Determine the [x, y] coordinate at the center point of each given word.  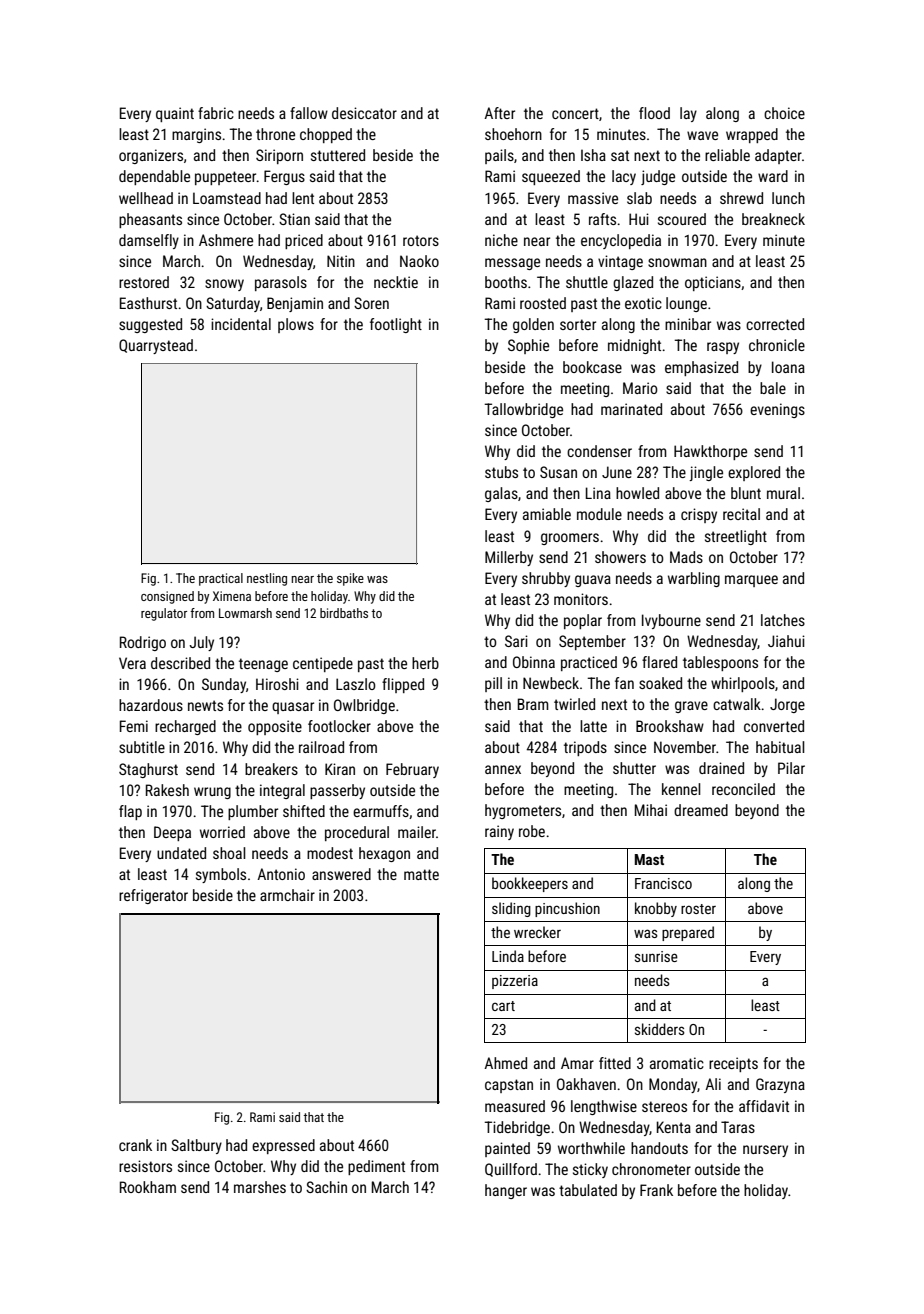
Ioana [788, 367]
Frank [656, 1190]
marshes [260, 1187]
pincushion [567, 909]
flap [130, 812]
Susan [558, 472]
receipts [733, 1064]
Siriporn [279, 156]
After [499, 113]
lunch [788, 198]
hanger [506, 1191]
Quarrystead [156, 346]
